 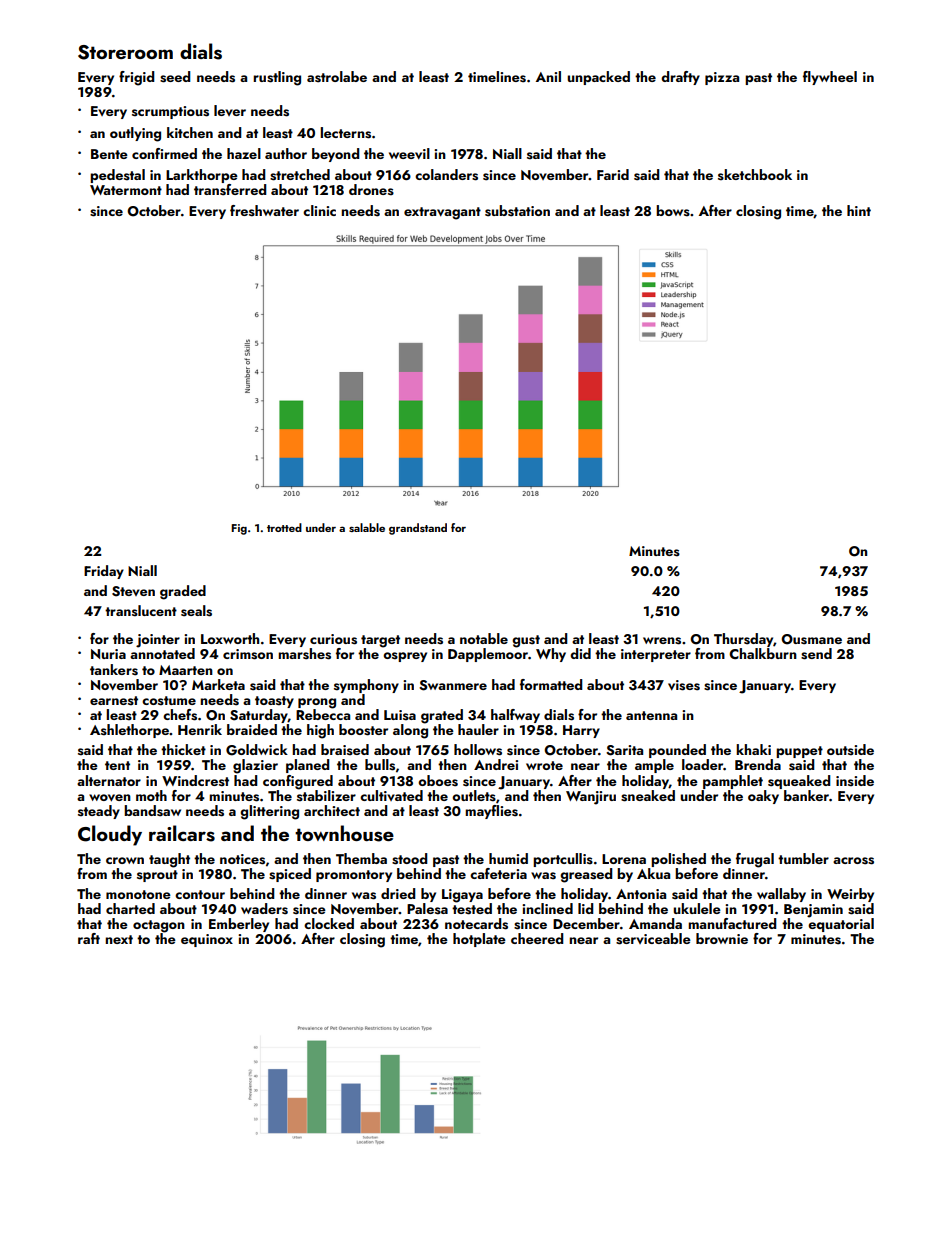 I want to click on bows, so click(x=673, y=211).
